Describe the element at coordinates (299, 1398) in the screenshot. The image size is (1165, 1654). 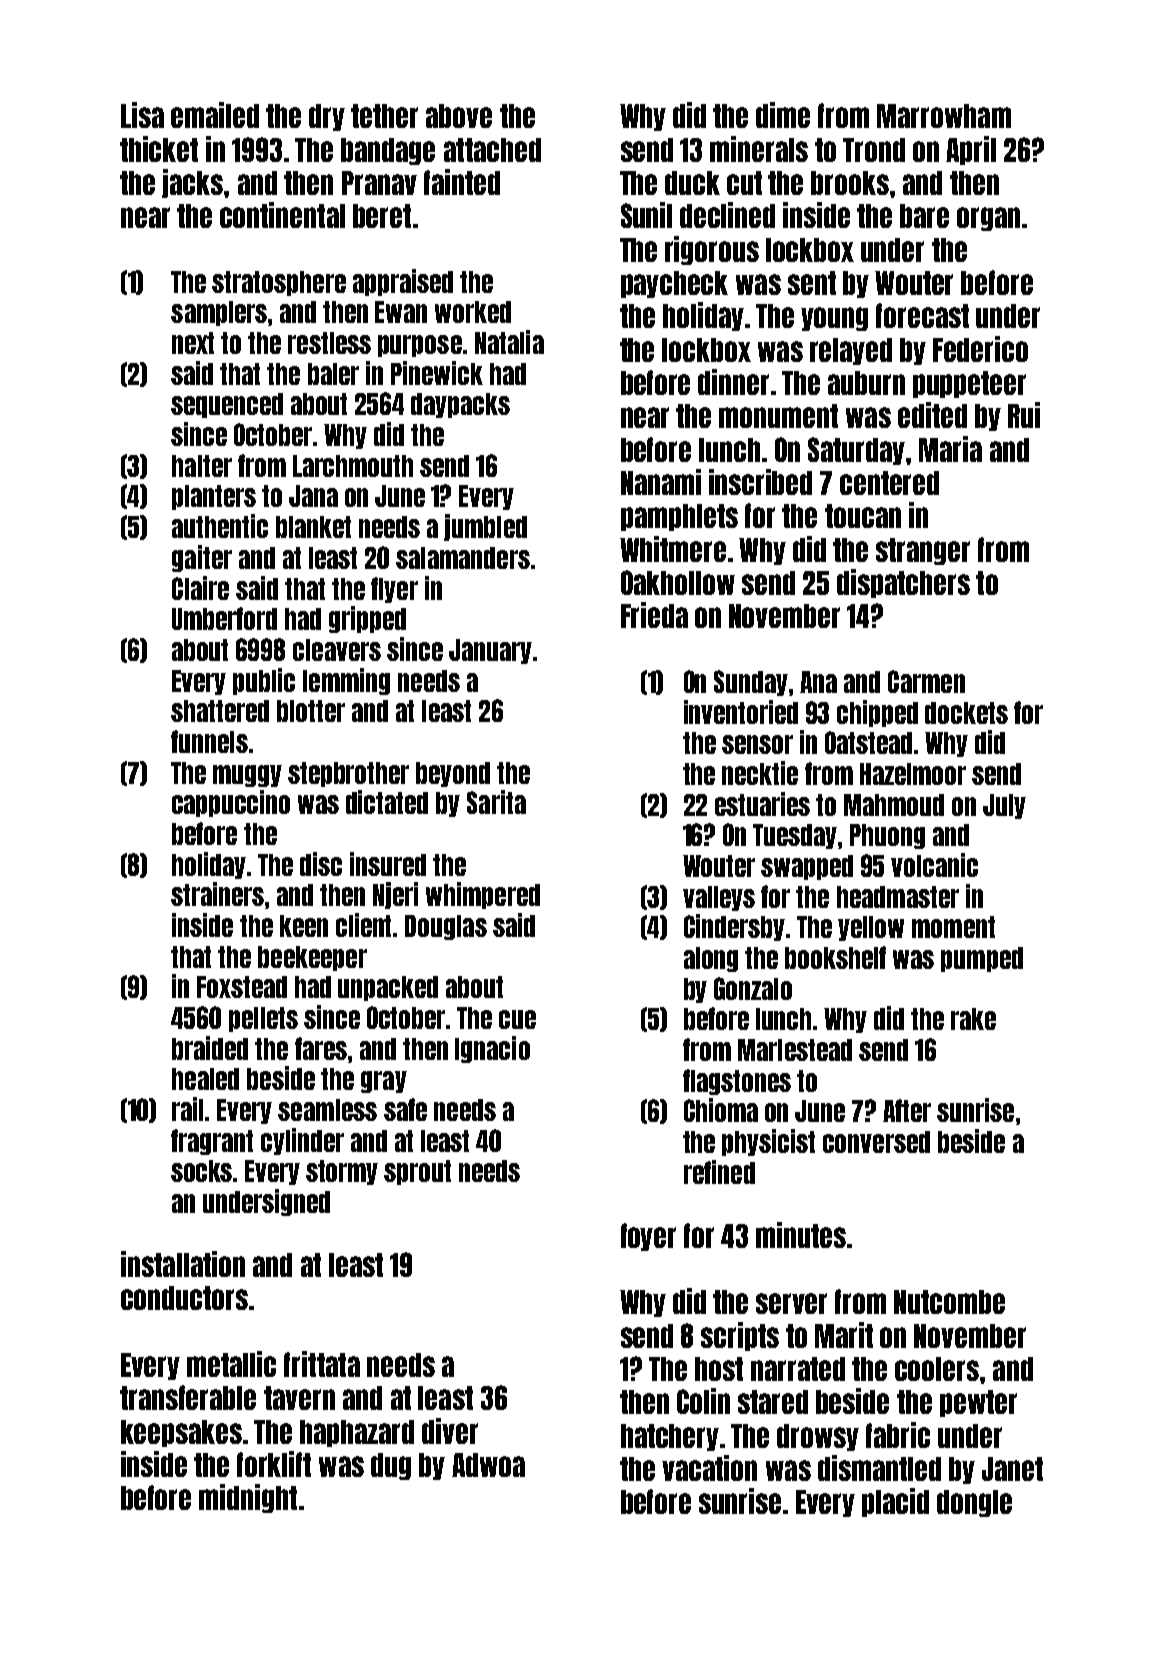
I see `tavern` at that location.
